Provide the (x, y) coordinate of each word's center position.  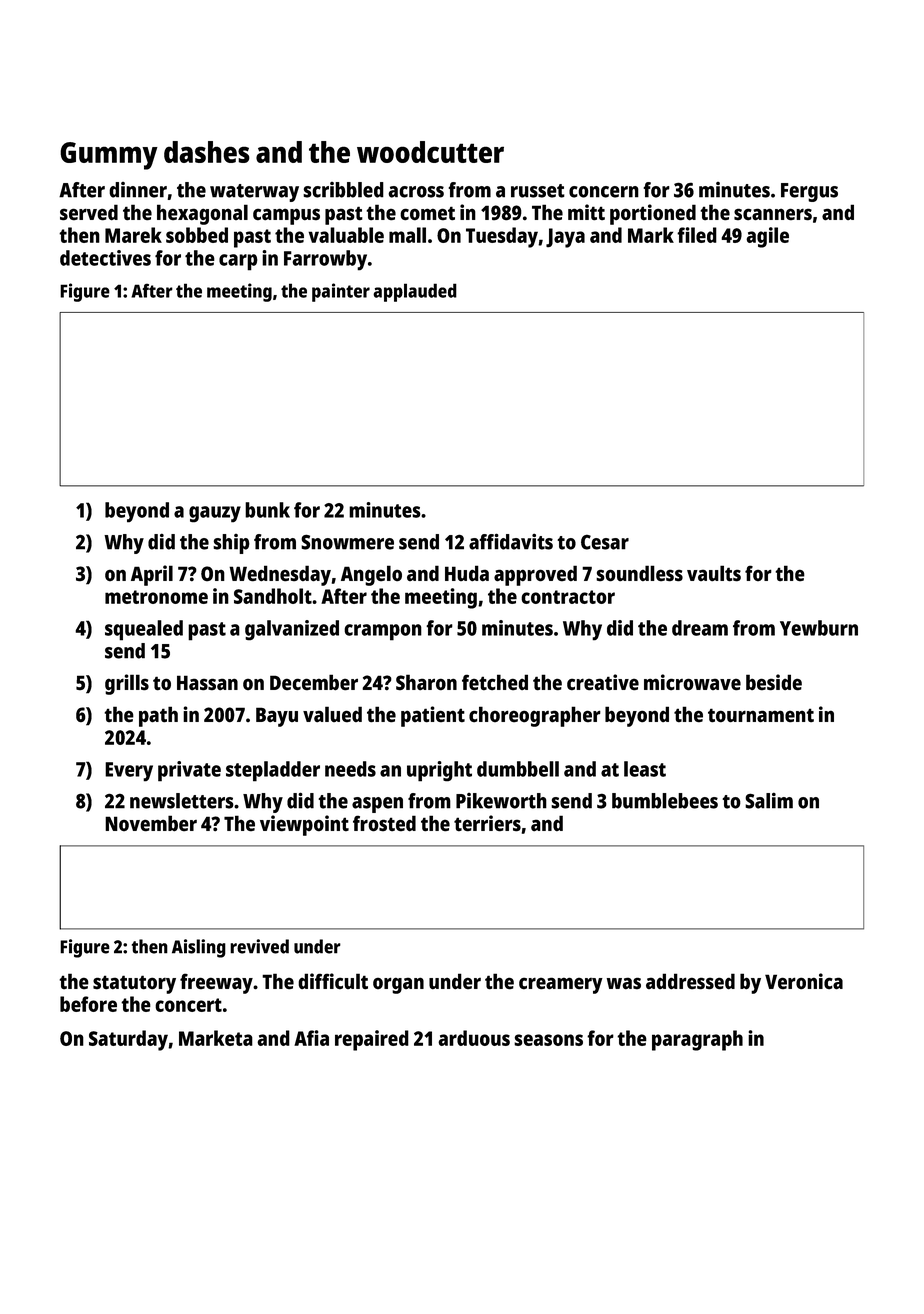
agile (767, 237)
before (88, 1004)
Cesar (605, 542)
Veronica (804, 981)
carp (238, 262)
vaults (714, 573)
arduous (474, 1038)
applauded (415, 292)
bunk (267, 510)
